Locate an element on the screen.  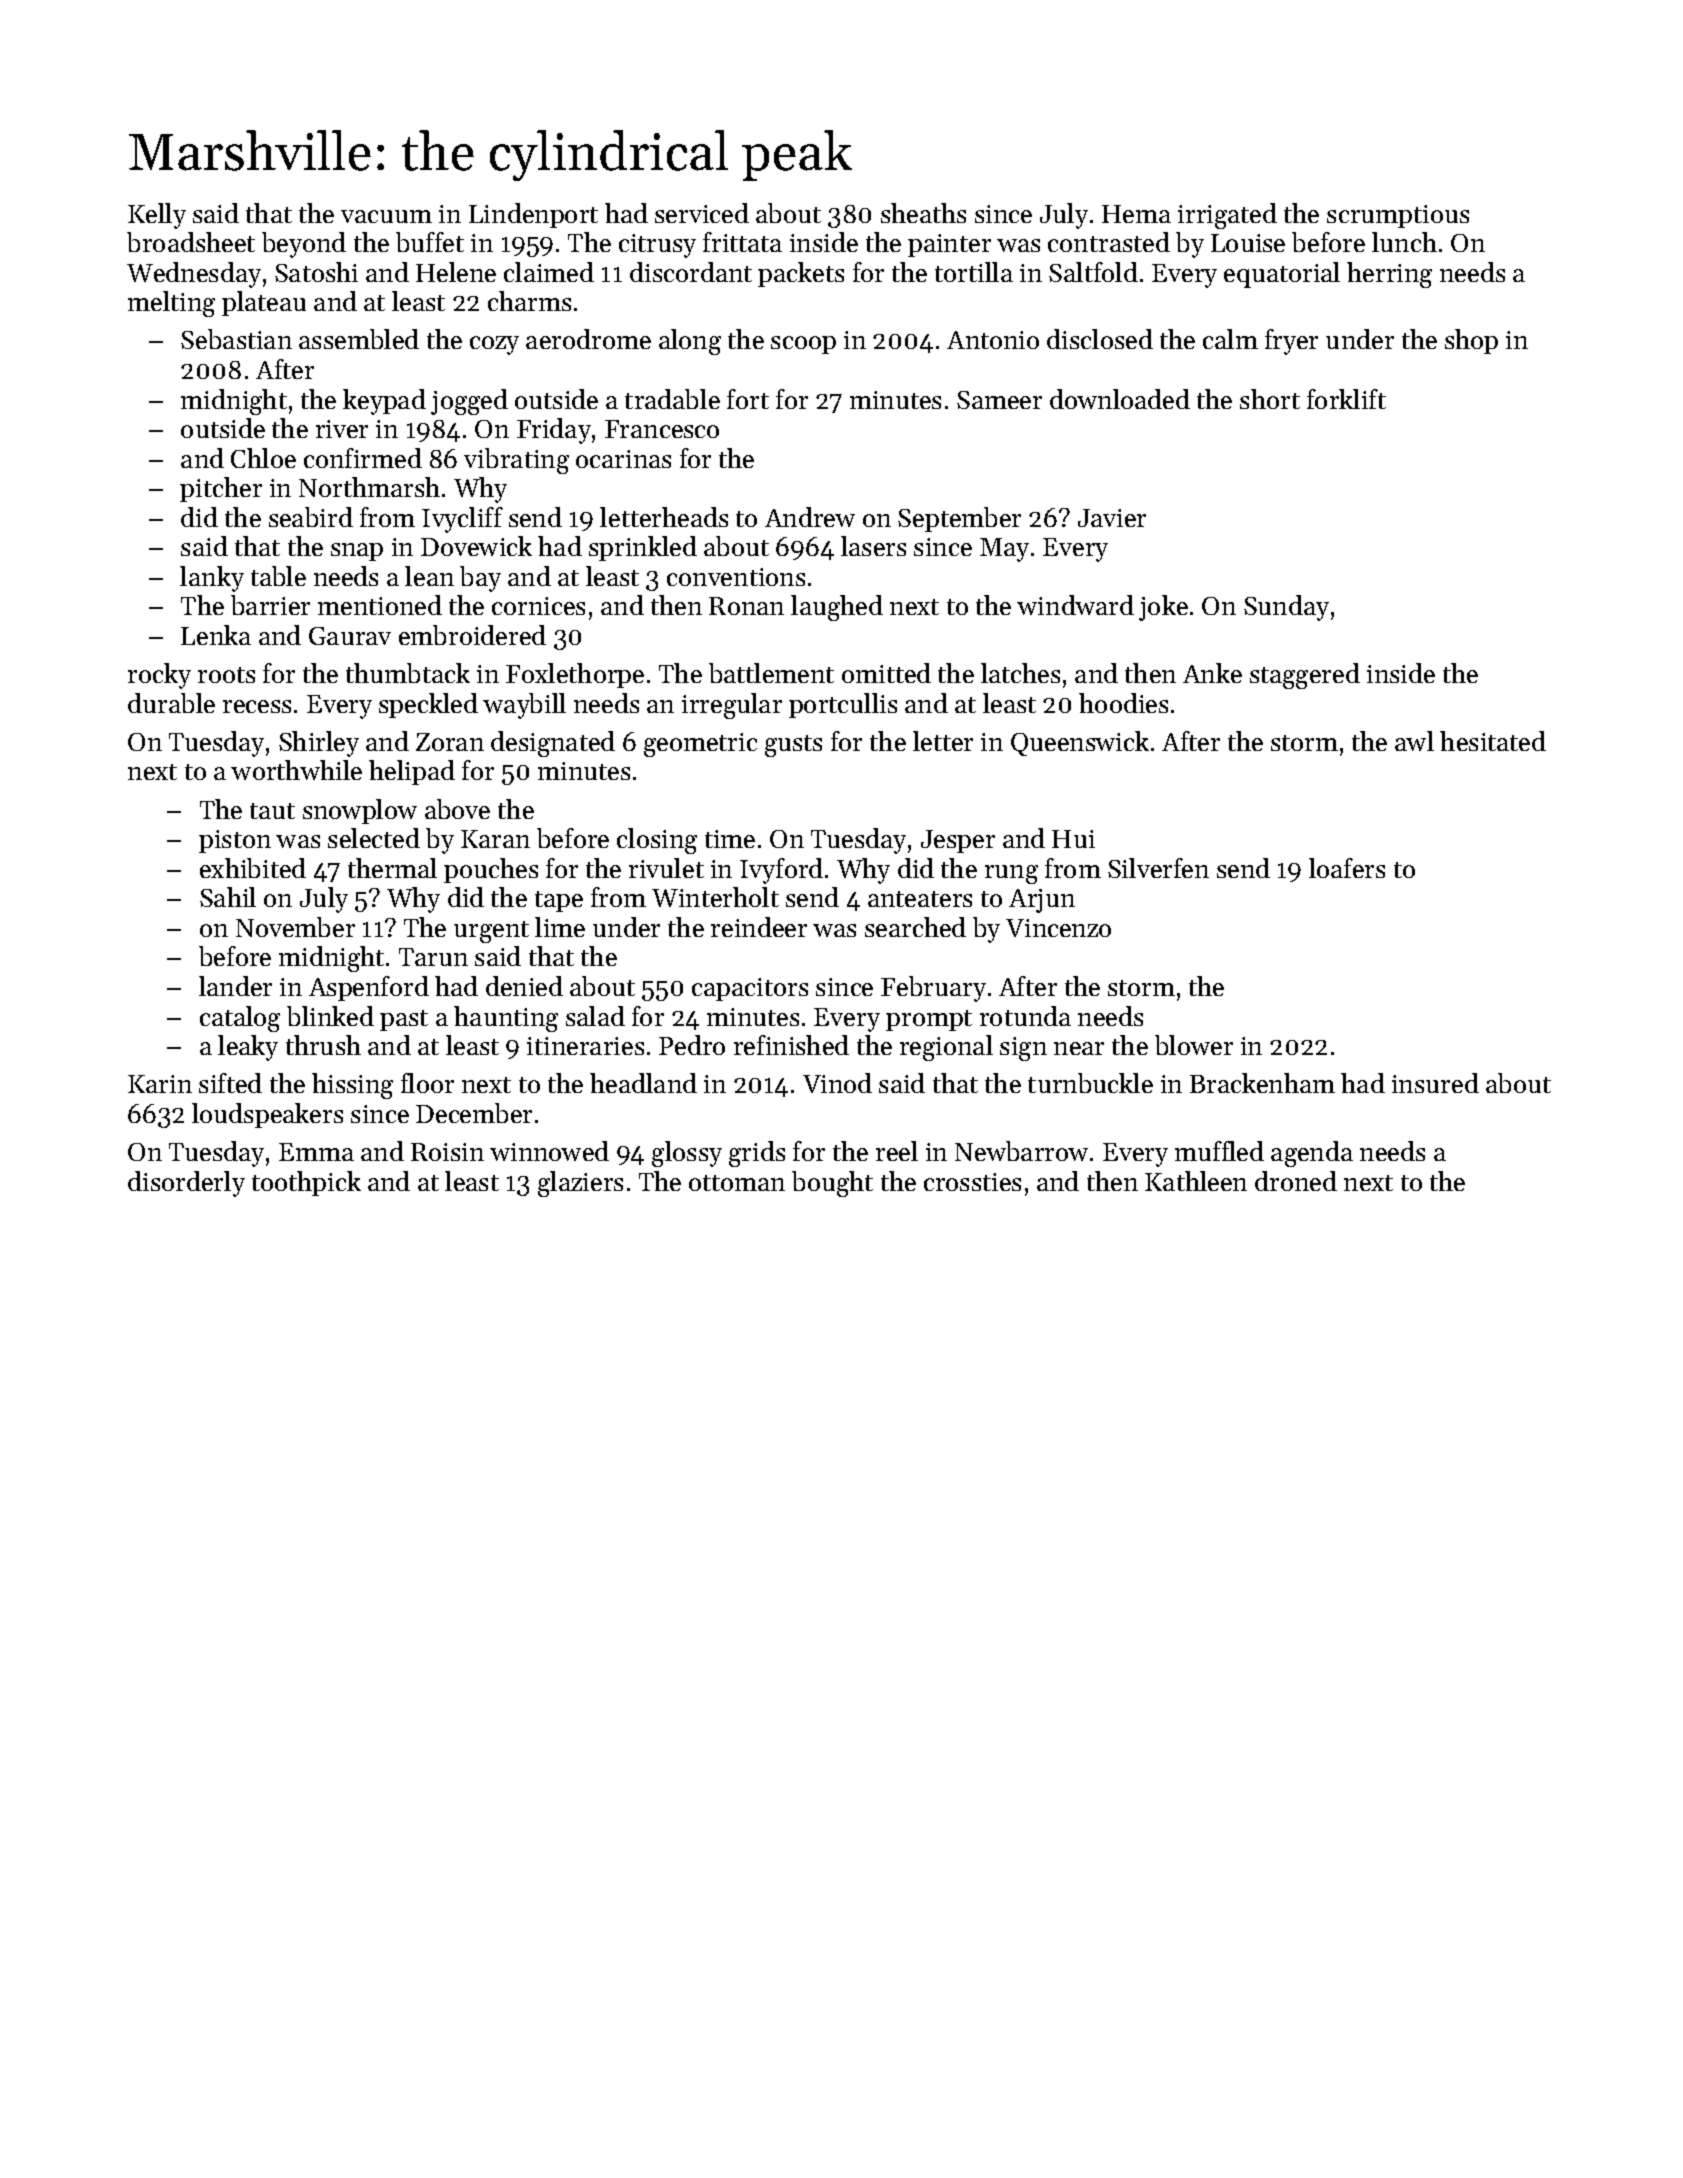
serviced is located at coordinates (702, 213).
